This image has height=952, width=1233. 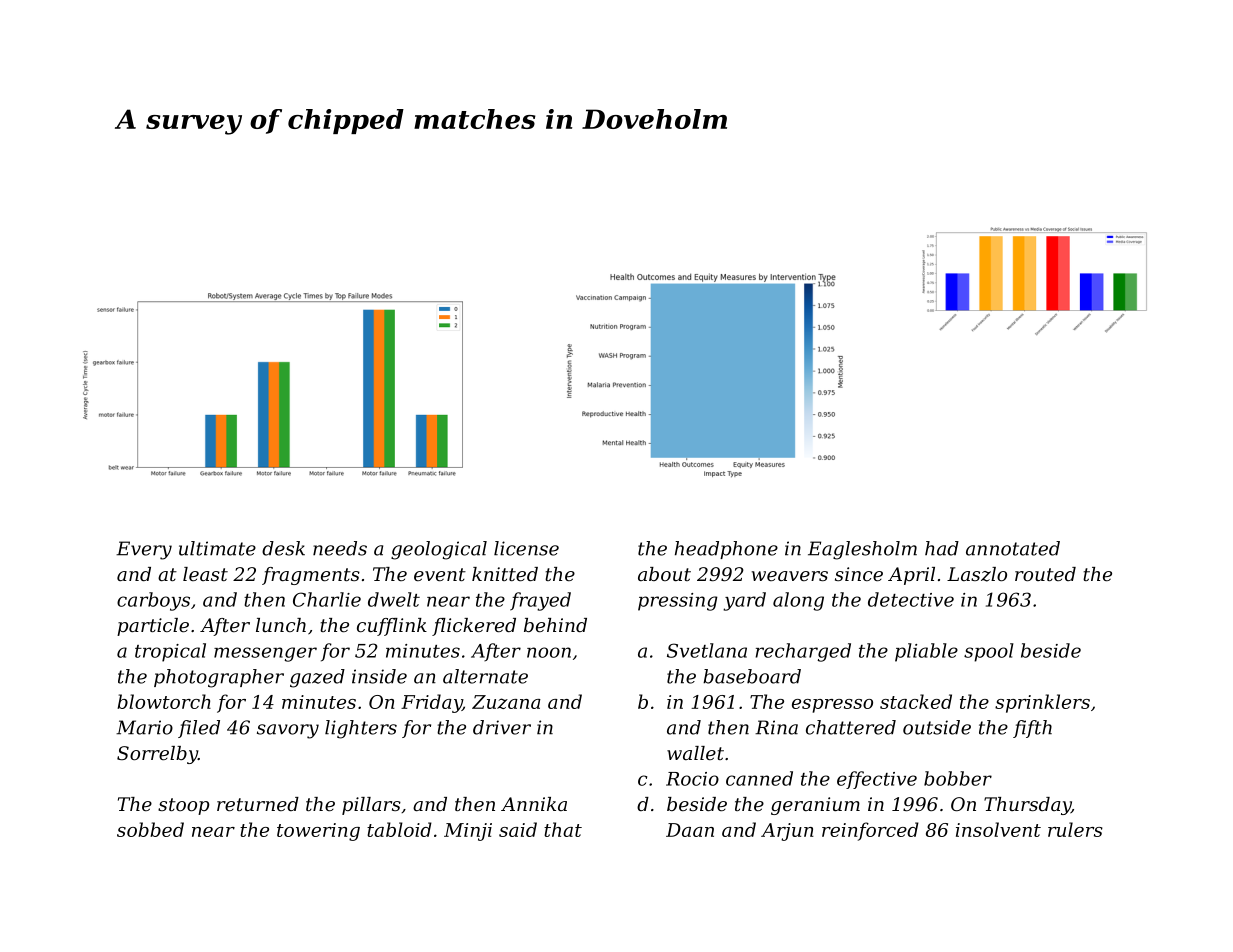 What do you see at coordinates (144, 550) in the image?
I see `Every` at bounding box center [144, 550].
